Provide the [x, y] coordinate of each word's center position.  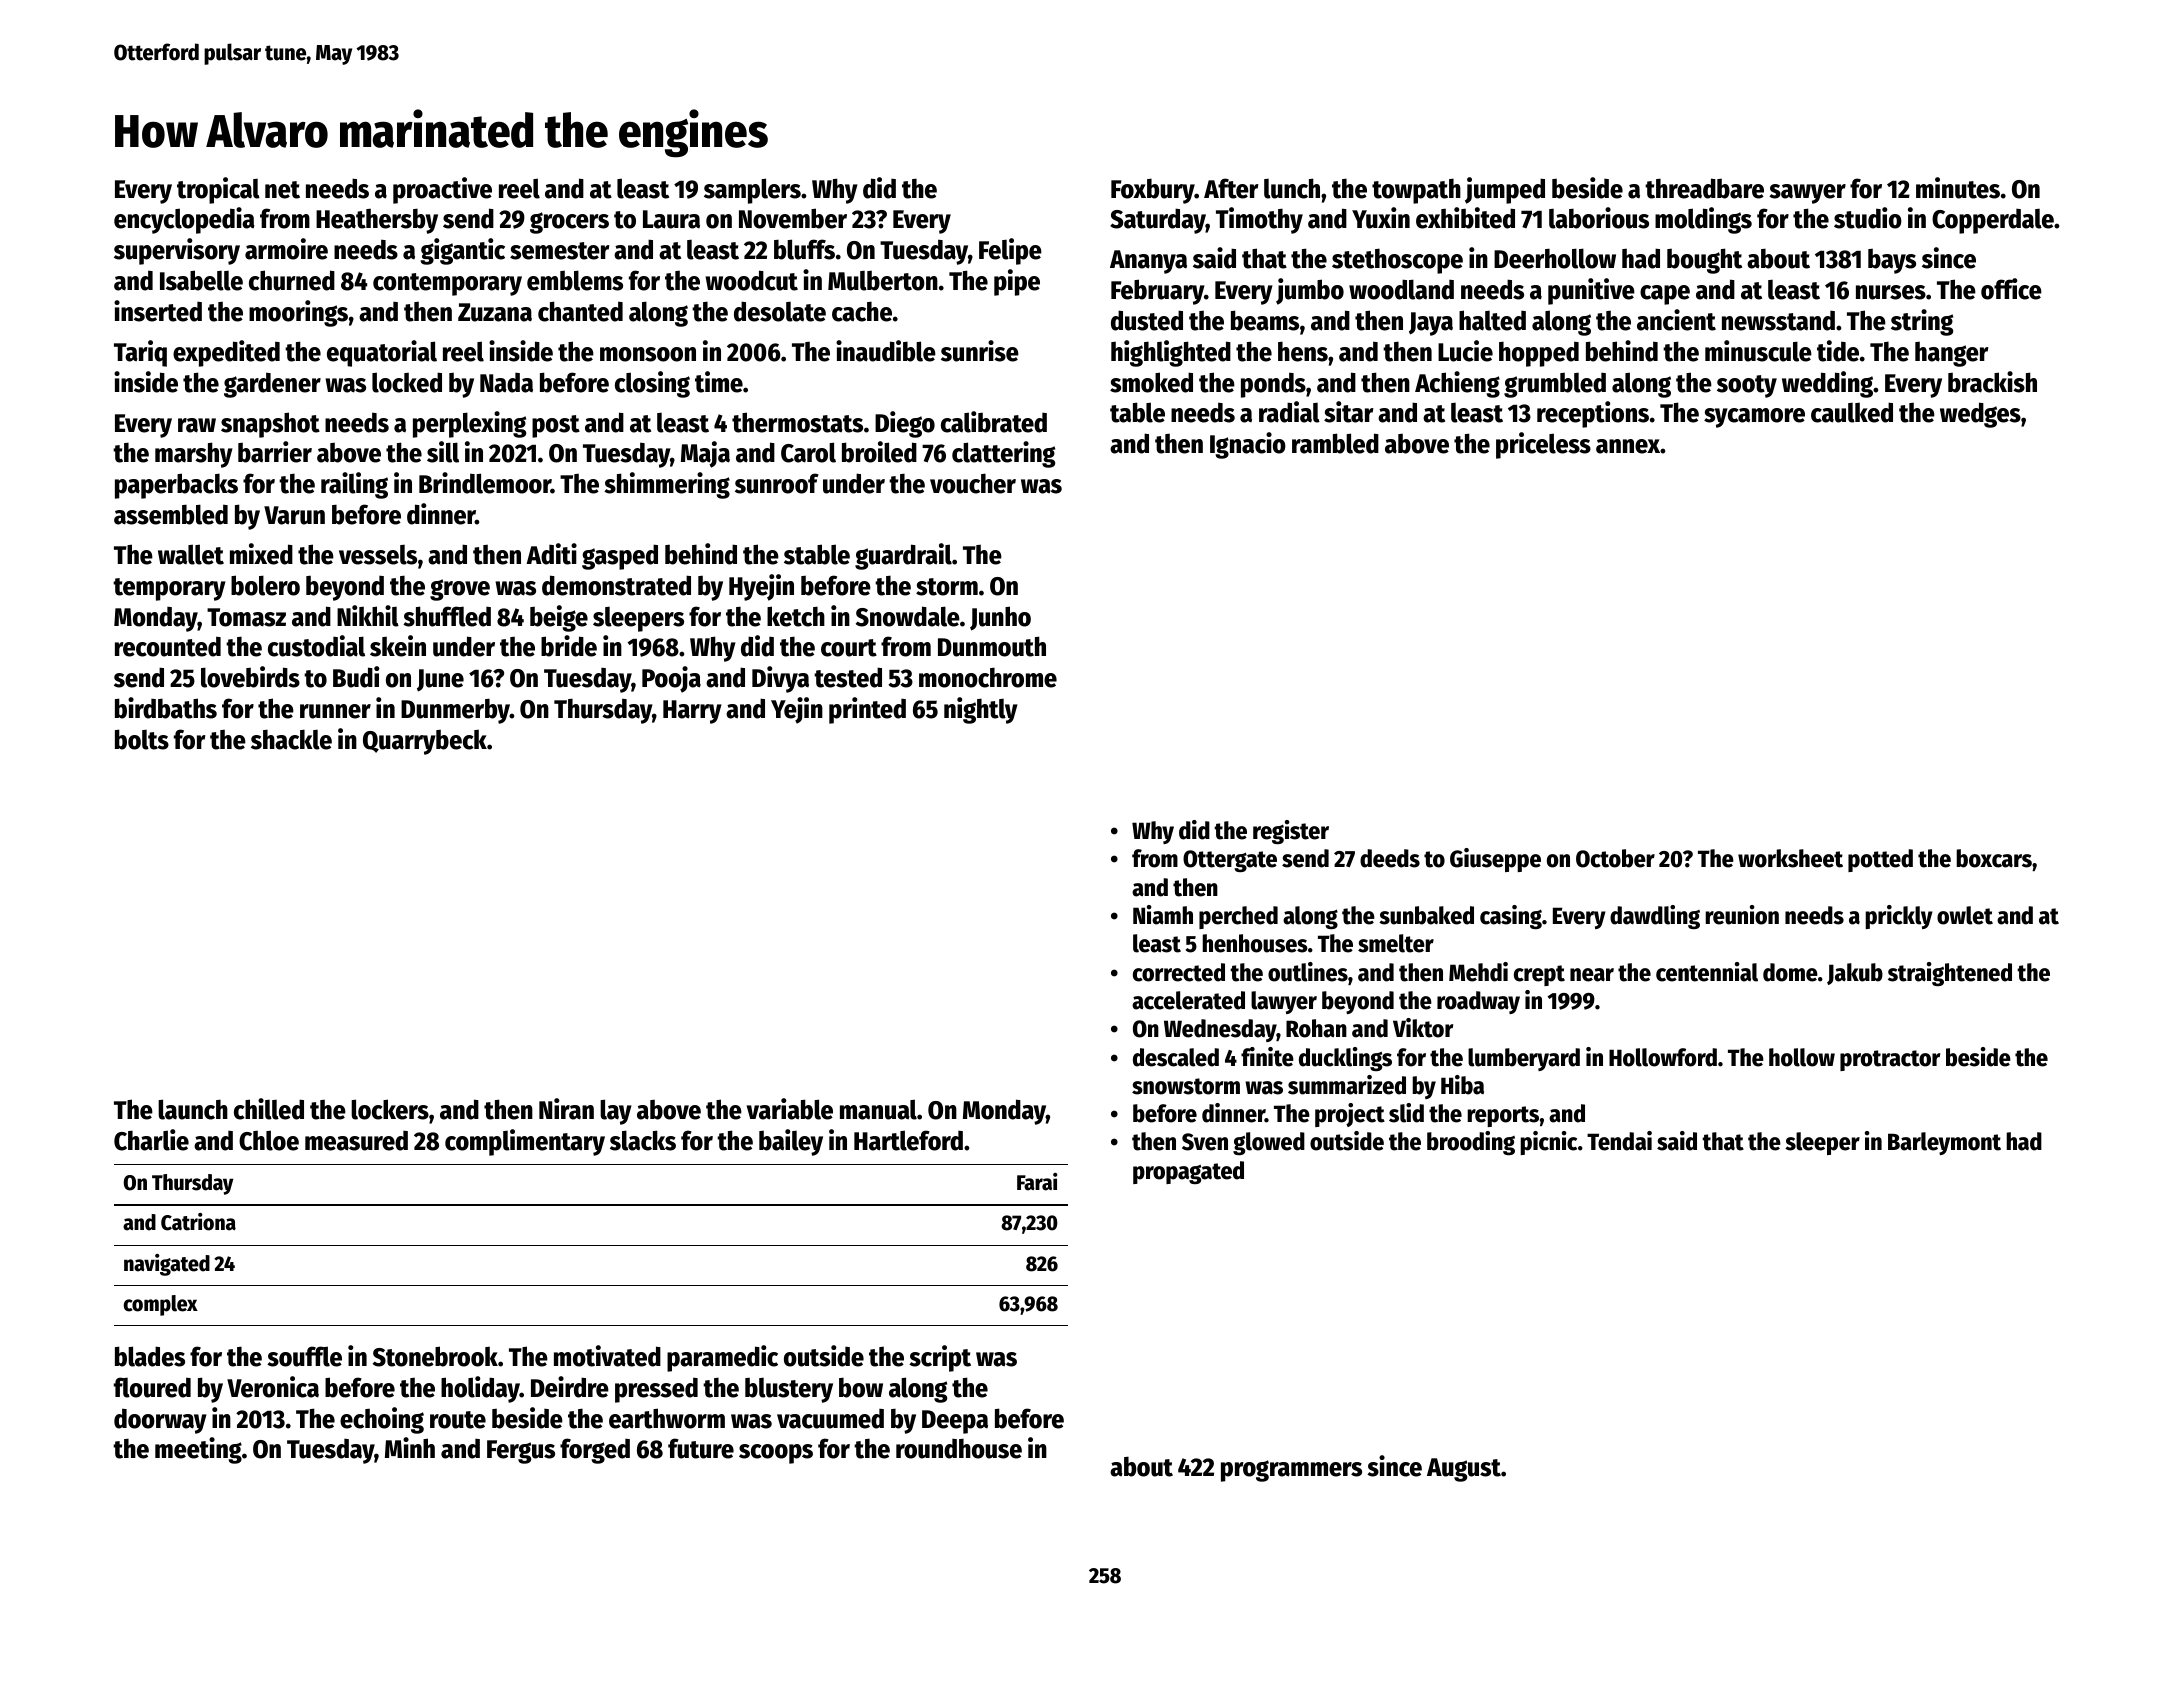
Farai [1037, 1182]
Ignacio [1248, 445]
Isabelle [201, 280]
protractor [1890, 1060]
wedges [1980, 415]
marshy [194, 455]
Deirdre [570, 1387]
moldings [1703, 220]
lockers [390, 1109]
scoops [776, 1454]
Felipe [1010, 251]
